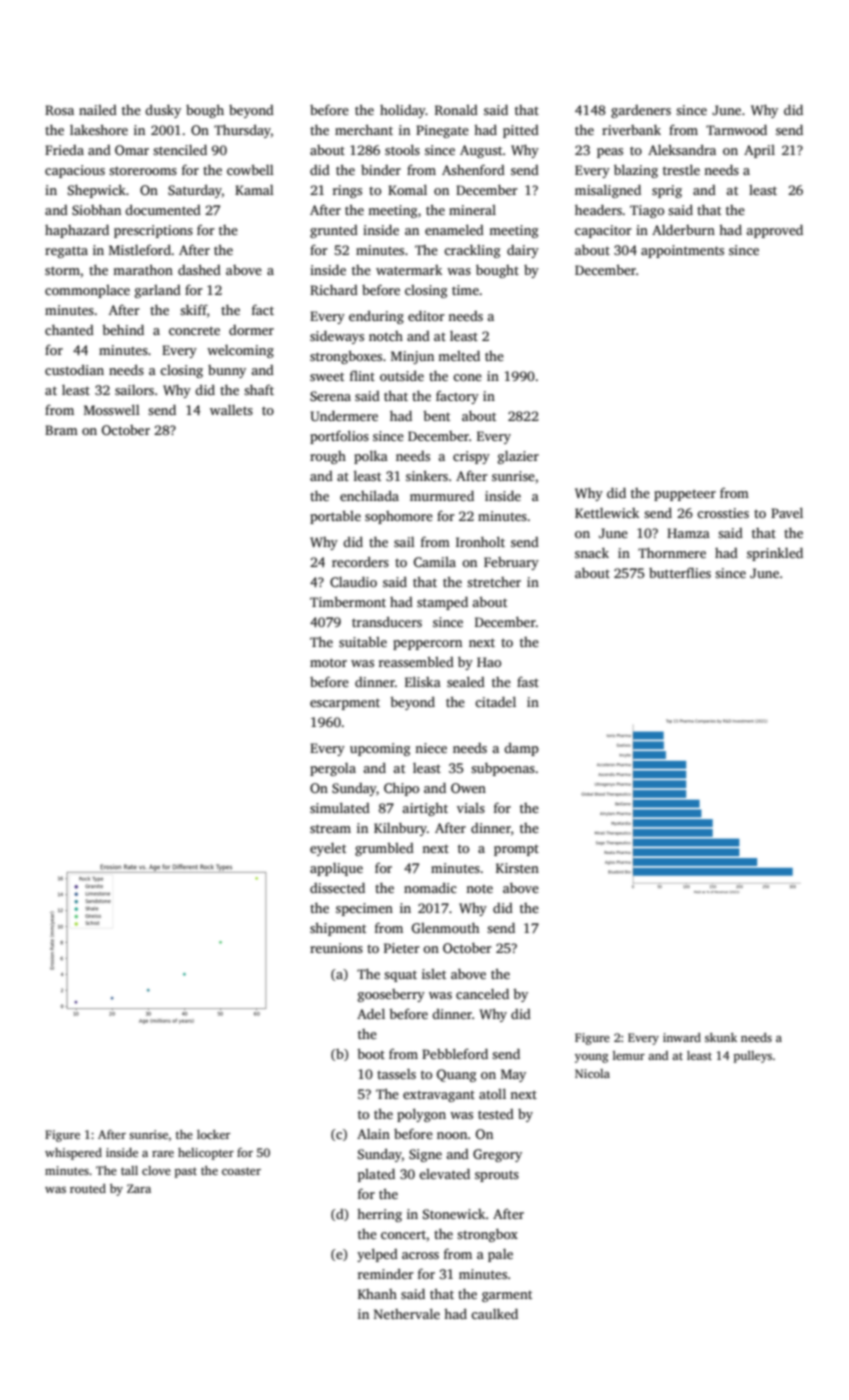 This image has height=1400, width=849. Describe the element at coordinates (472, 210) in the image. I see `mineral` at that location.
